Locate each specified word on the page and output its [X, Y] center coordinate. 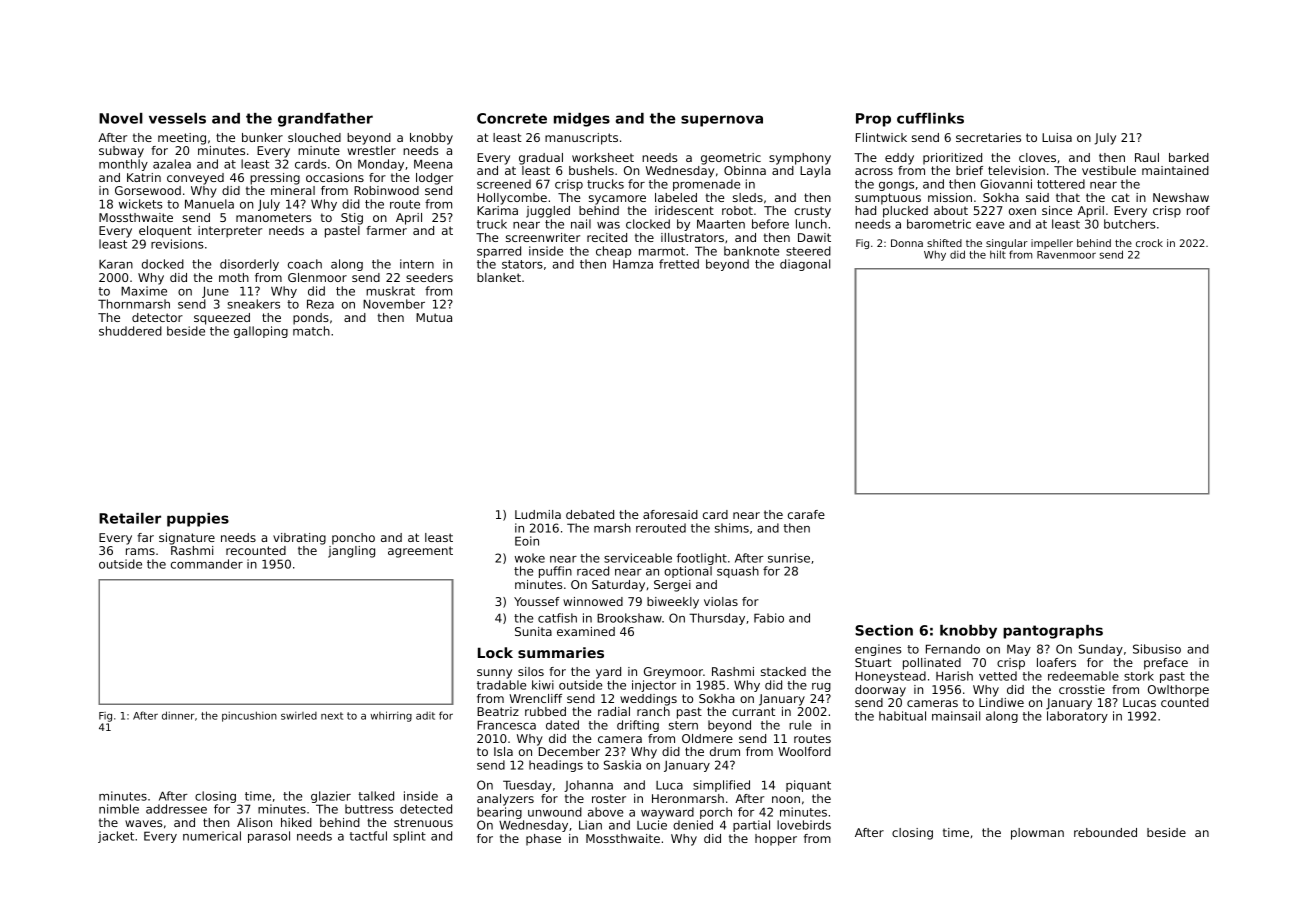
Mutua [434, 317]
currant [753, 711]
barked [1189, 157]
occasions [335, 177]
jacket [116, 837]
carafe [806, 514]
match [311, 331]
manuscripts [581, 139]
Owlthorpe [1178, 691]
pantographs [1053, 632]
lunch [811, 224]
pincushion [249, 716]
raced [593, 571]
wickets [141, 204]
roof [1198, 210]
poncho [353, 539]
